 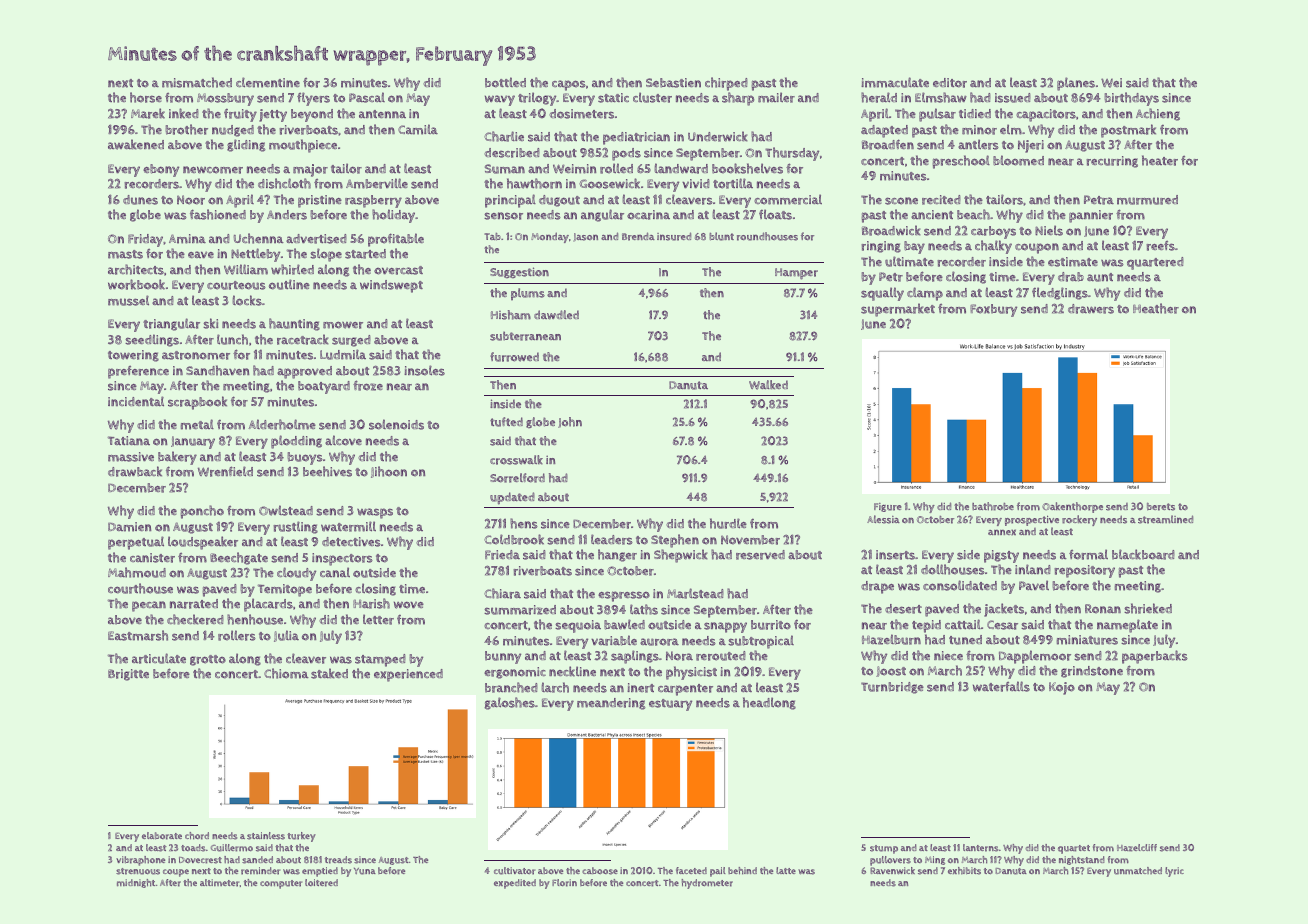 I want to click on clamp, so click(x=925, y=294).
